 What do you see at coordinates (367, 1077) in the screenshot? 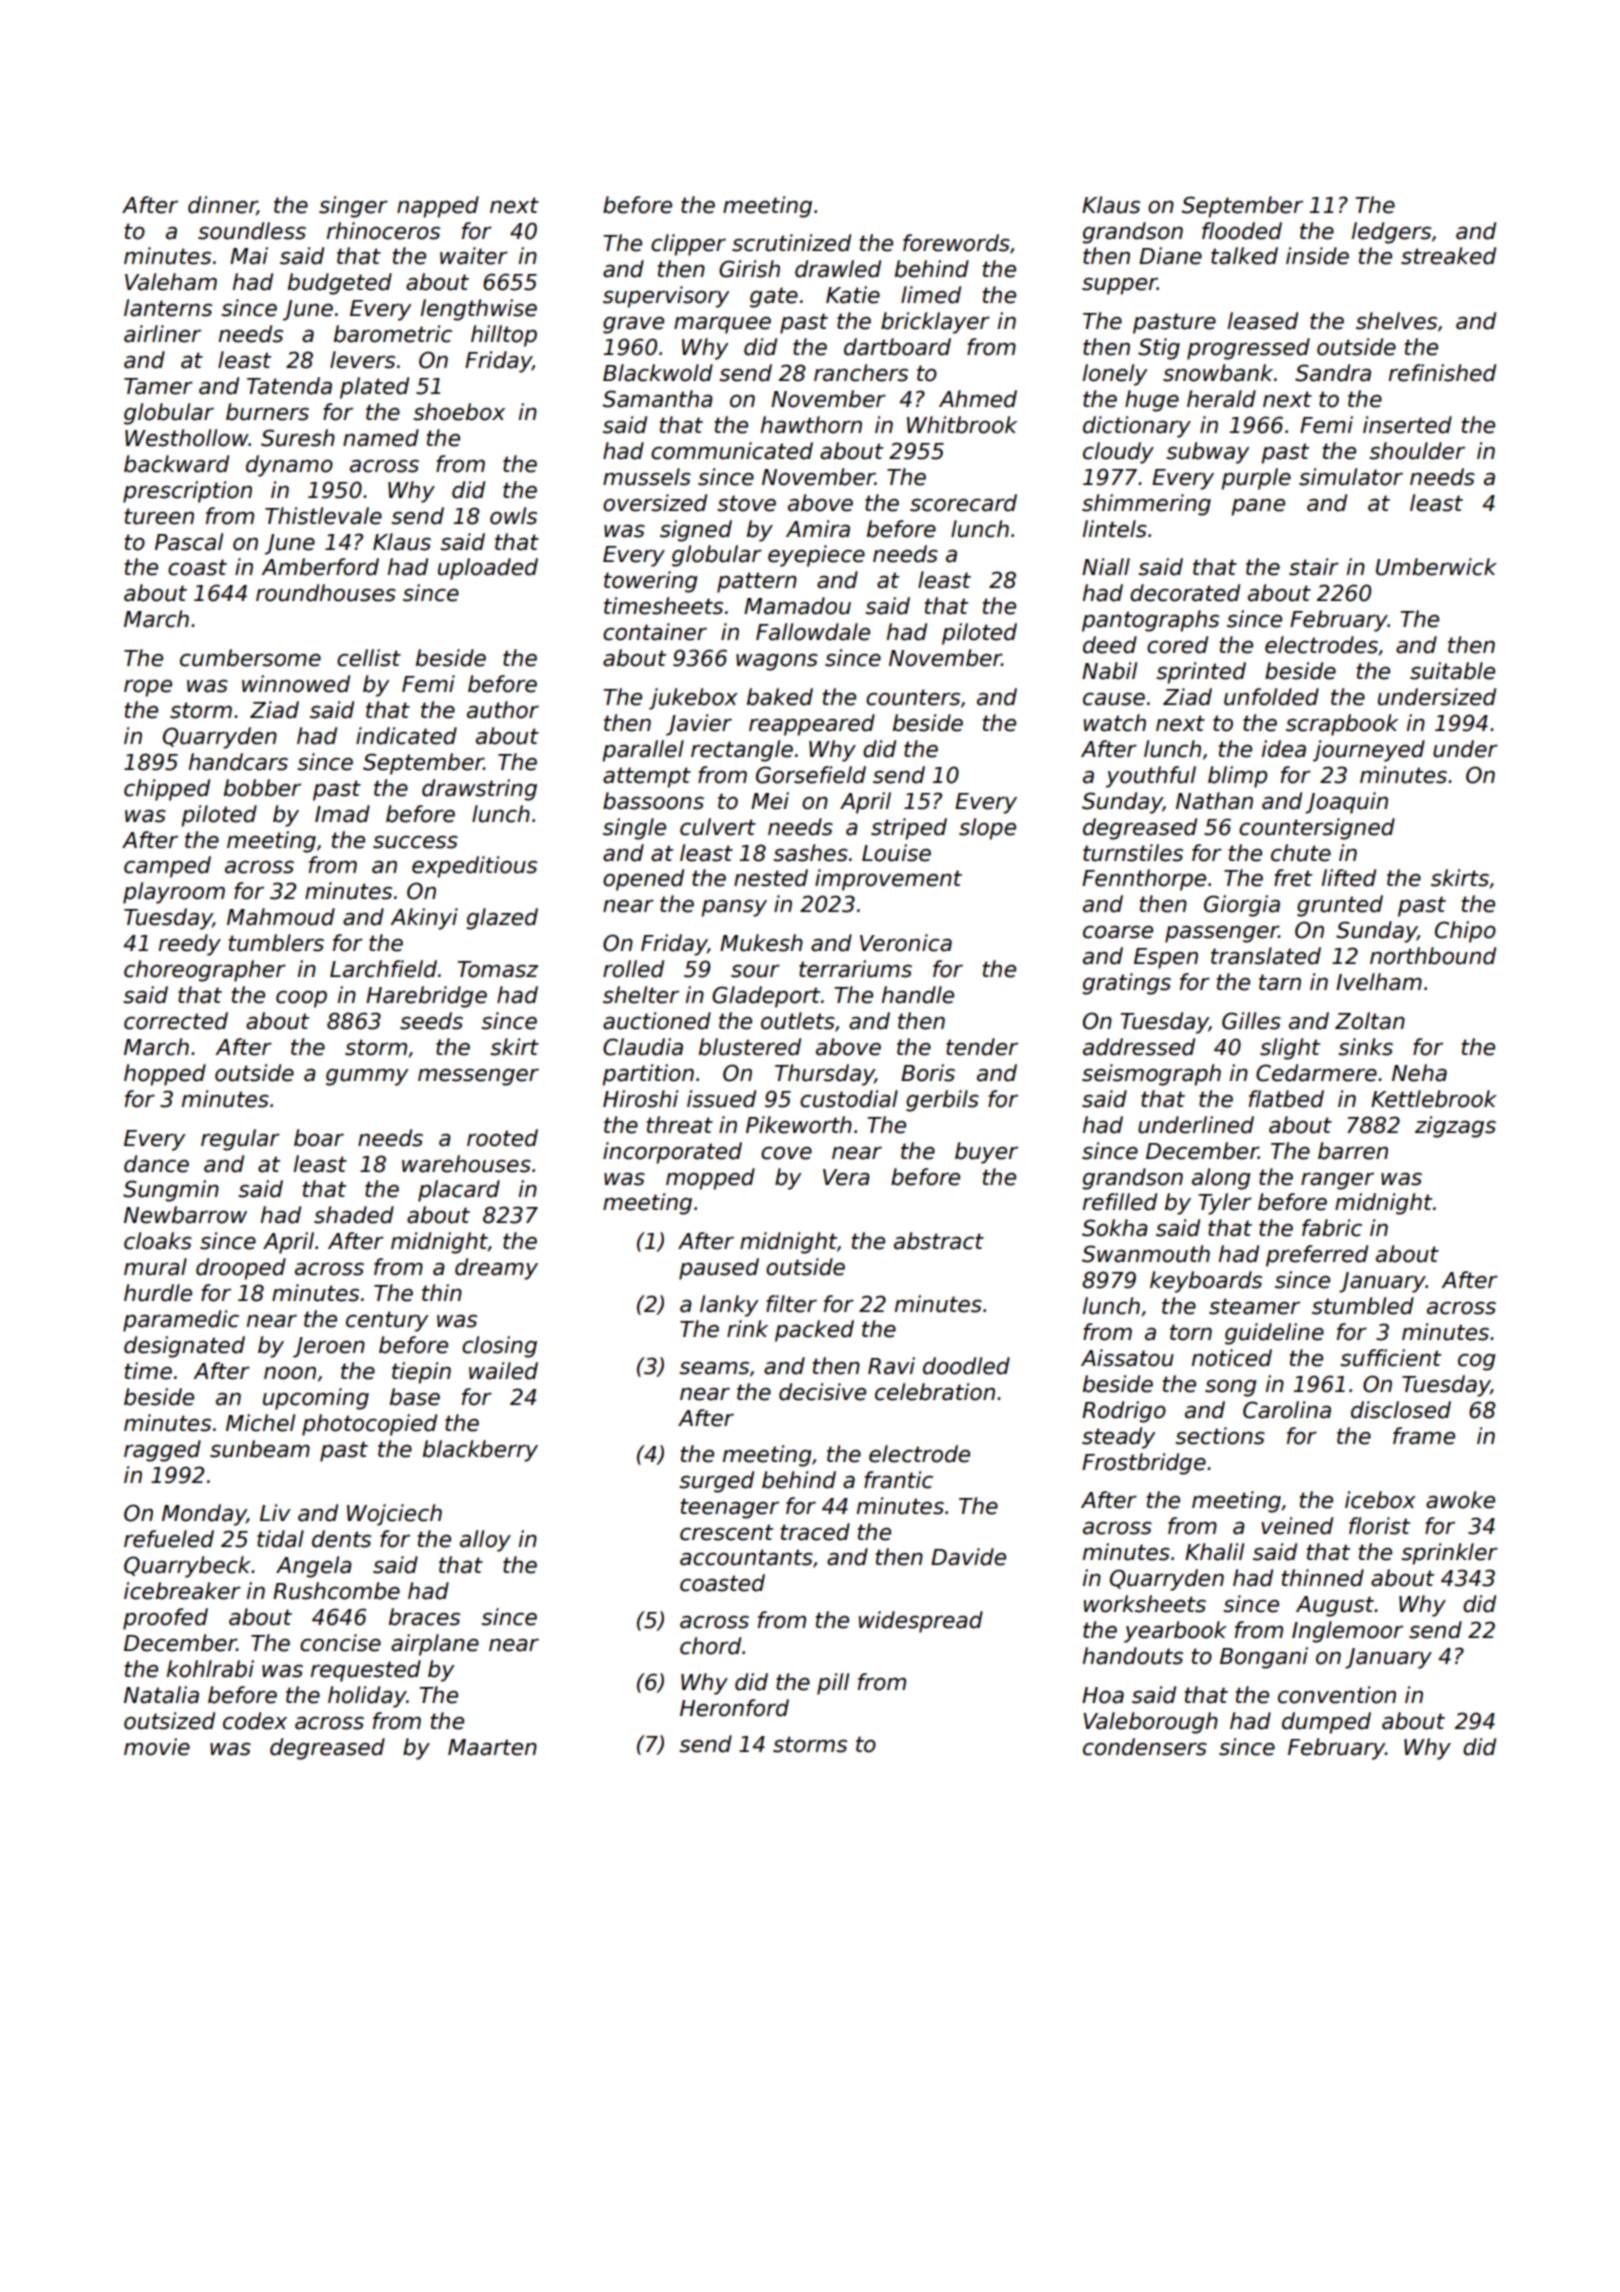
I see `gummy` at bounding box center [367, 1077].
